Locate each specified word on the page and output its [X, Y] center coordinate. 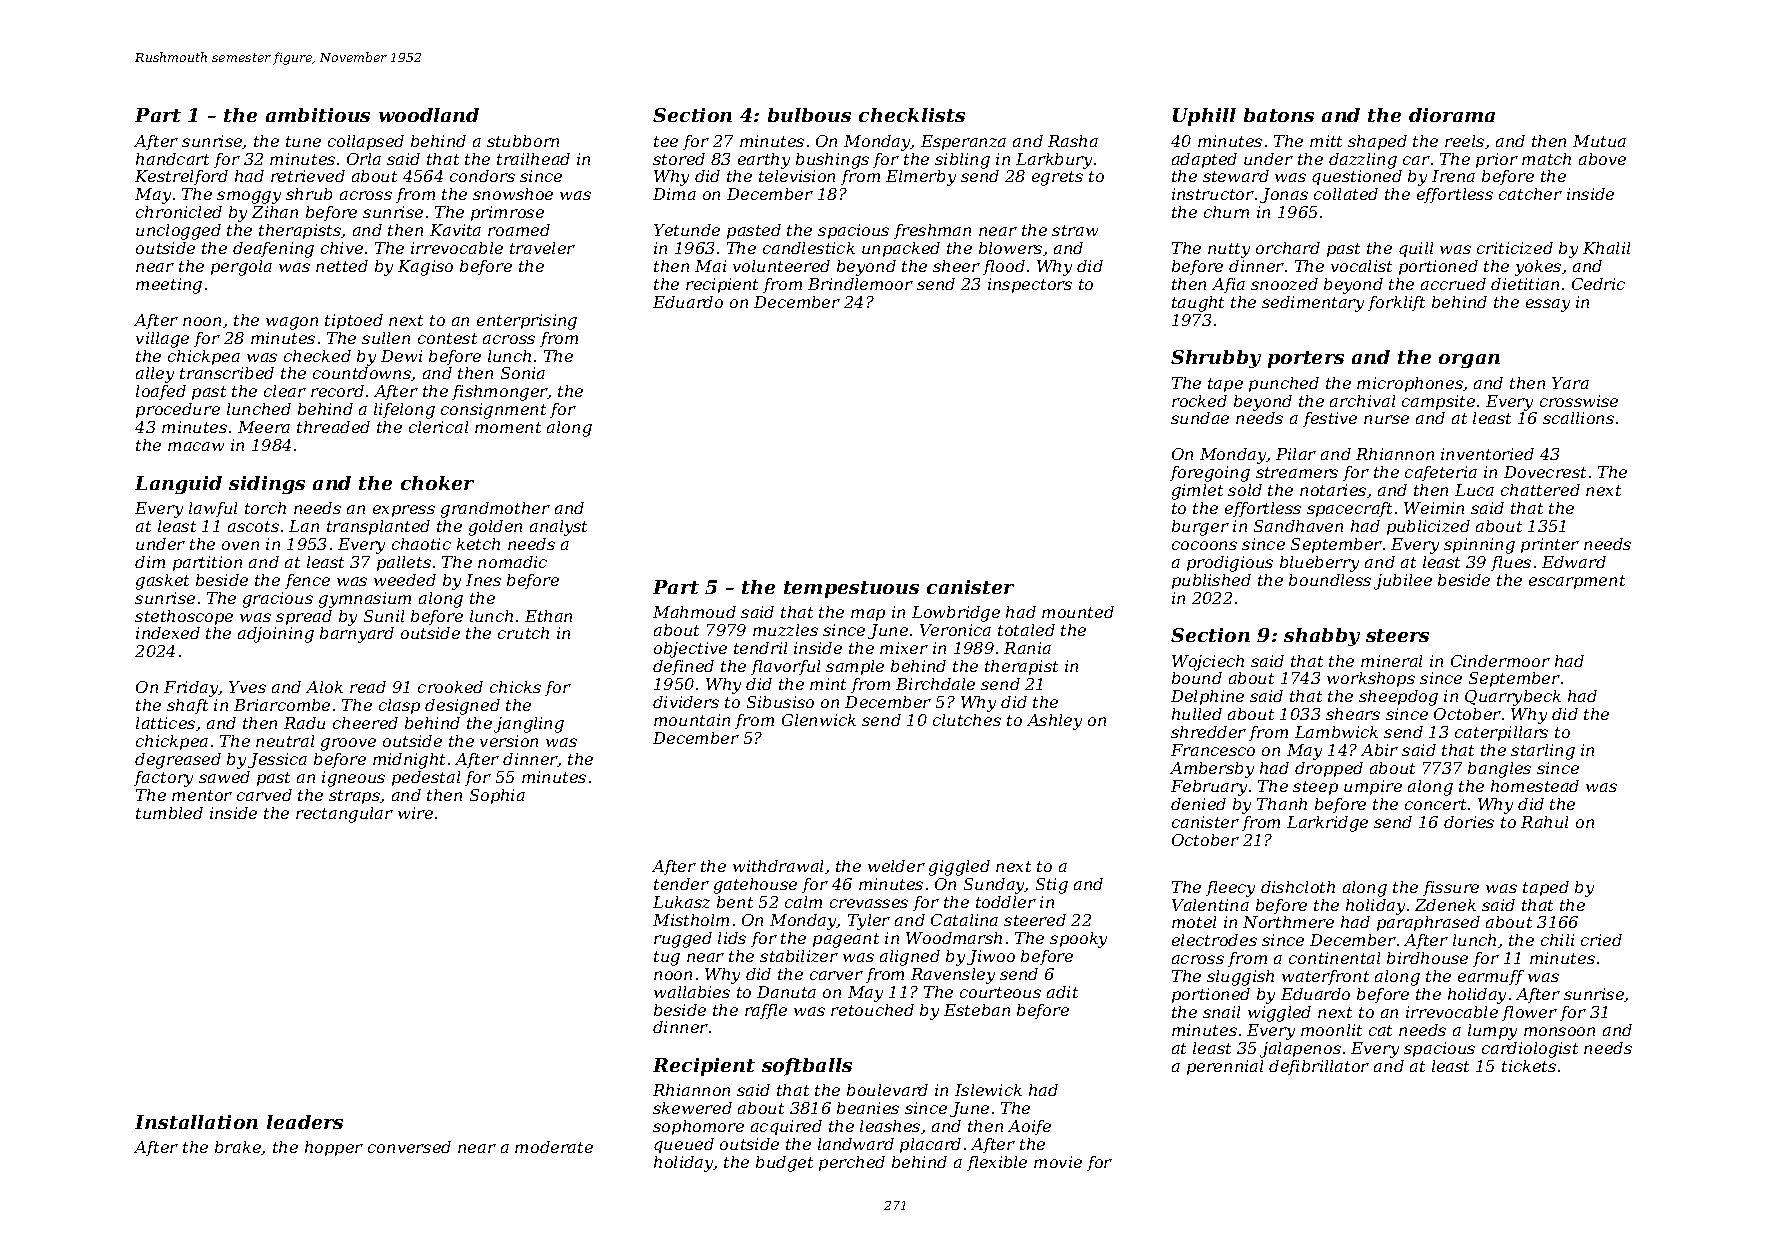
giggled [959, 868]
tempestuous [851, 589]
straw [1075, 230]
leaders [305, 1122]
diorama [1452, 115]
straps [355, 797]
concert [1435, 804]
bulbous [809, 115]
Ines [483, 580]
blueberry [1319, 564]
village [162, 340]
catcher [1530, 194]
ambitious [318, 115]
